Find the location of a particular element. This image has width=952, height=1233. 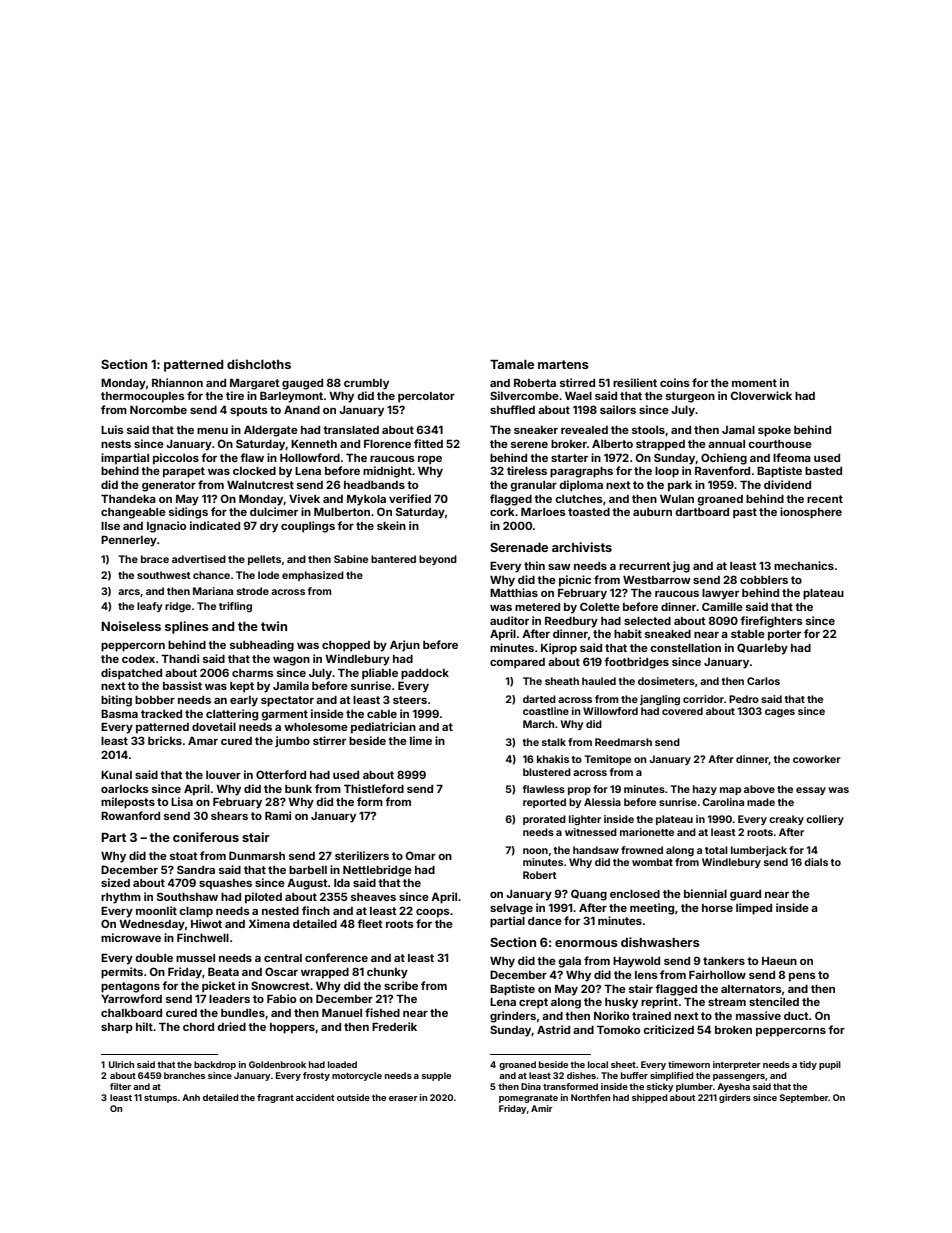

translated is located at coordinates (351, 430).
